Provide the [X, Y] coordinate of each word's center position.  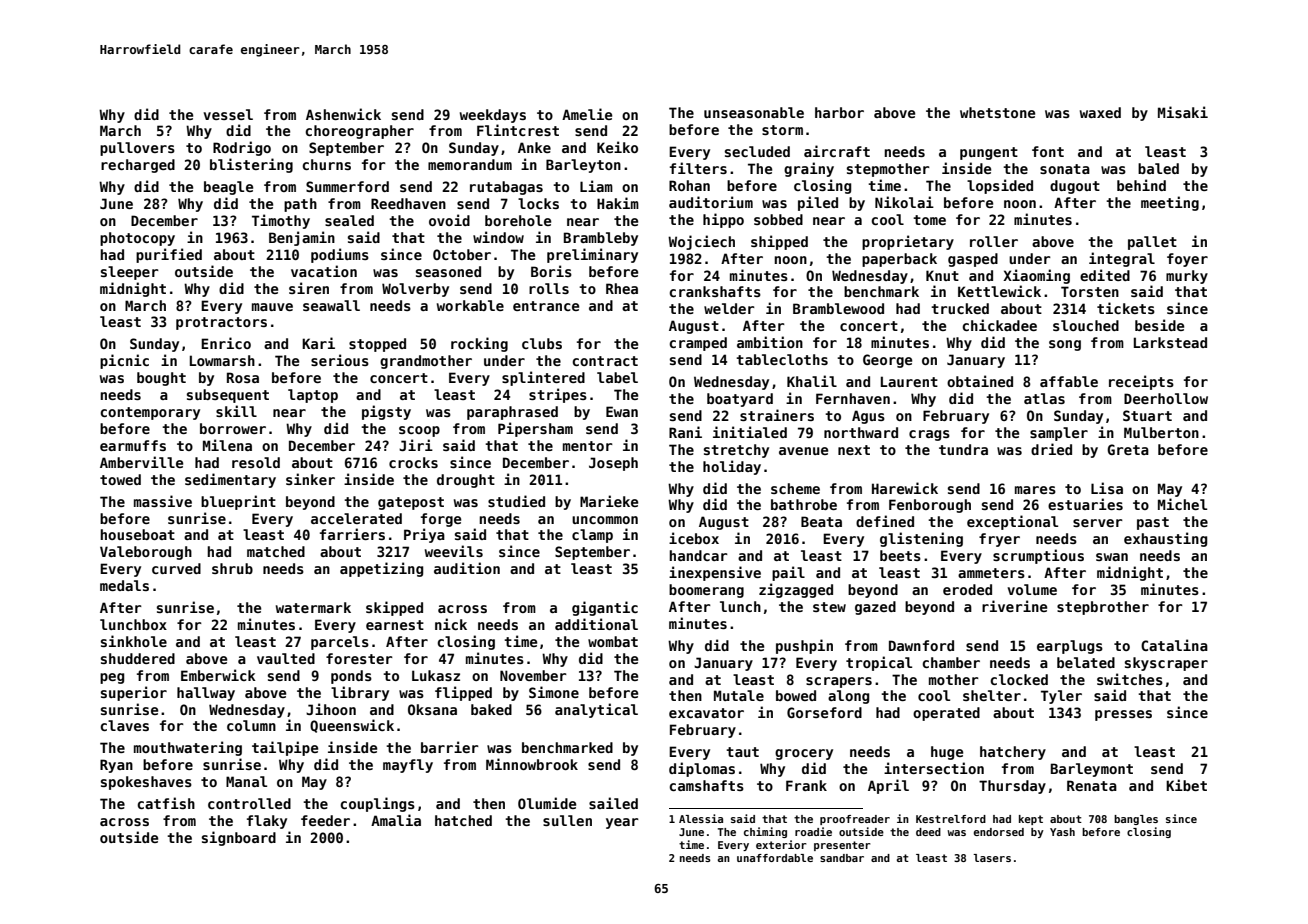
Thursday [1012, 787]
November [533, 675]
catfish [166, 803]
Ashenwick [343, 114]
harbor [839, 112]
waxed [1100, 112]
